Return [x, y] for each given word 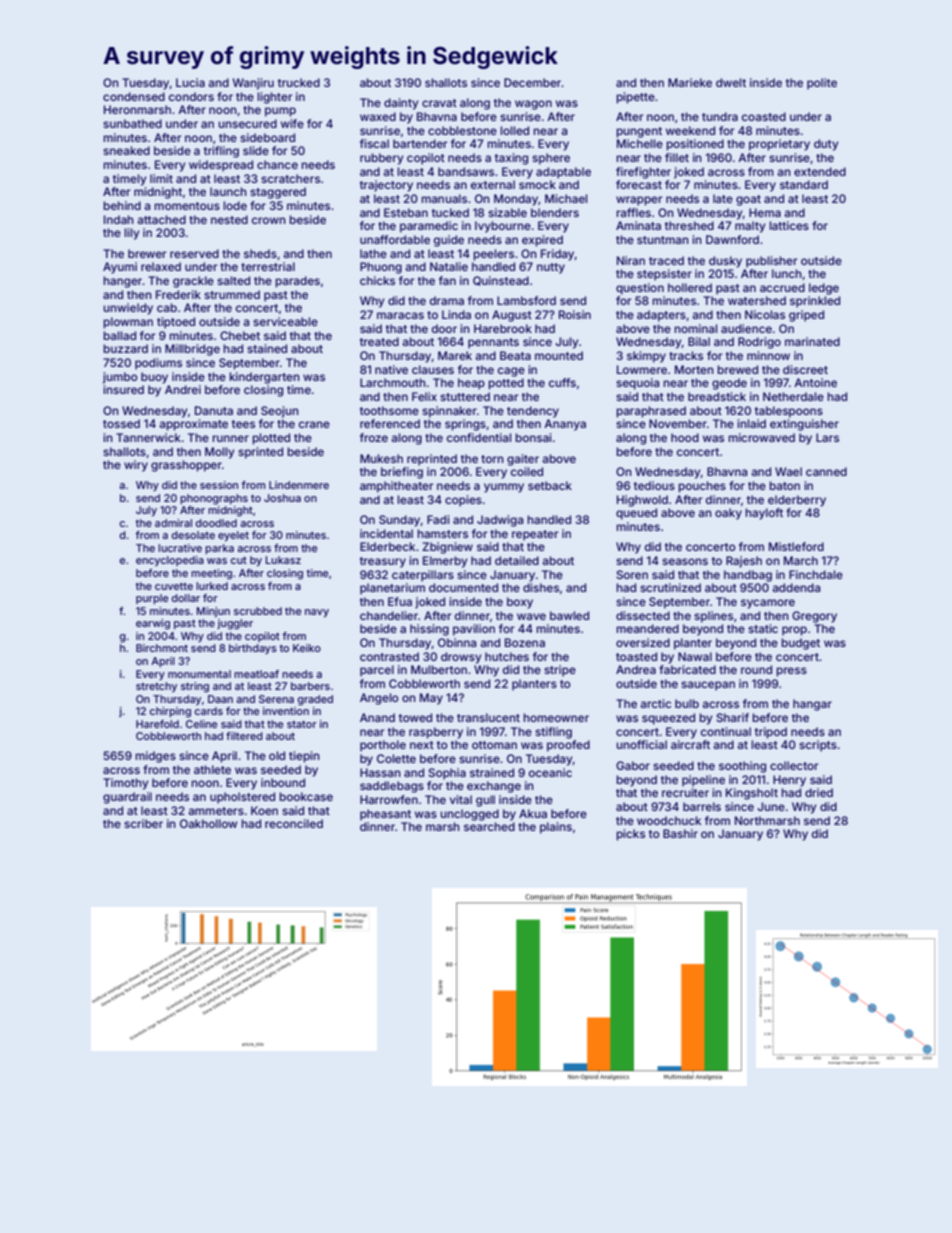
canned [826, 471]
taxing [511, 159]
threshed [689, 225]
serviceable [285, 321]
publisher [772, 262]
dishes [541, 587]
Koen [264, 810]
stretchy [156, 687]
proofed [568, 746]
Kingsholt [752, 794]
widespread [221, 166]
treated [379, 341]
